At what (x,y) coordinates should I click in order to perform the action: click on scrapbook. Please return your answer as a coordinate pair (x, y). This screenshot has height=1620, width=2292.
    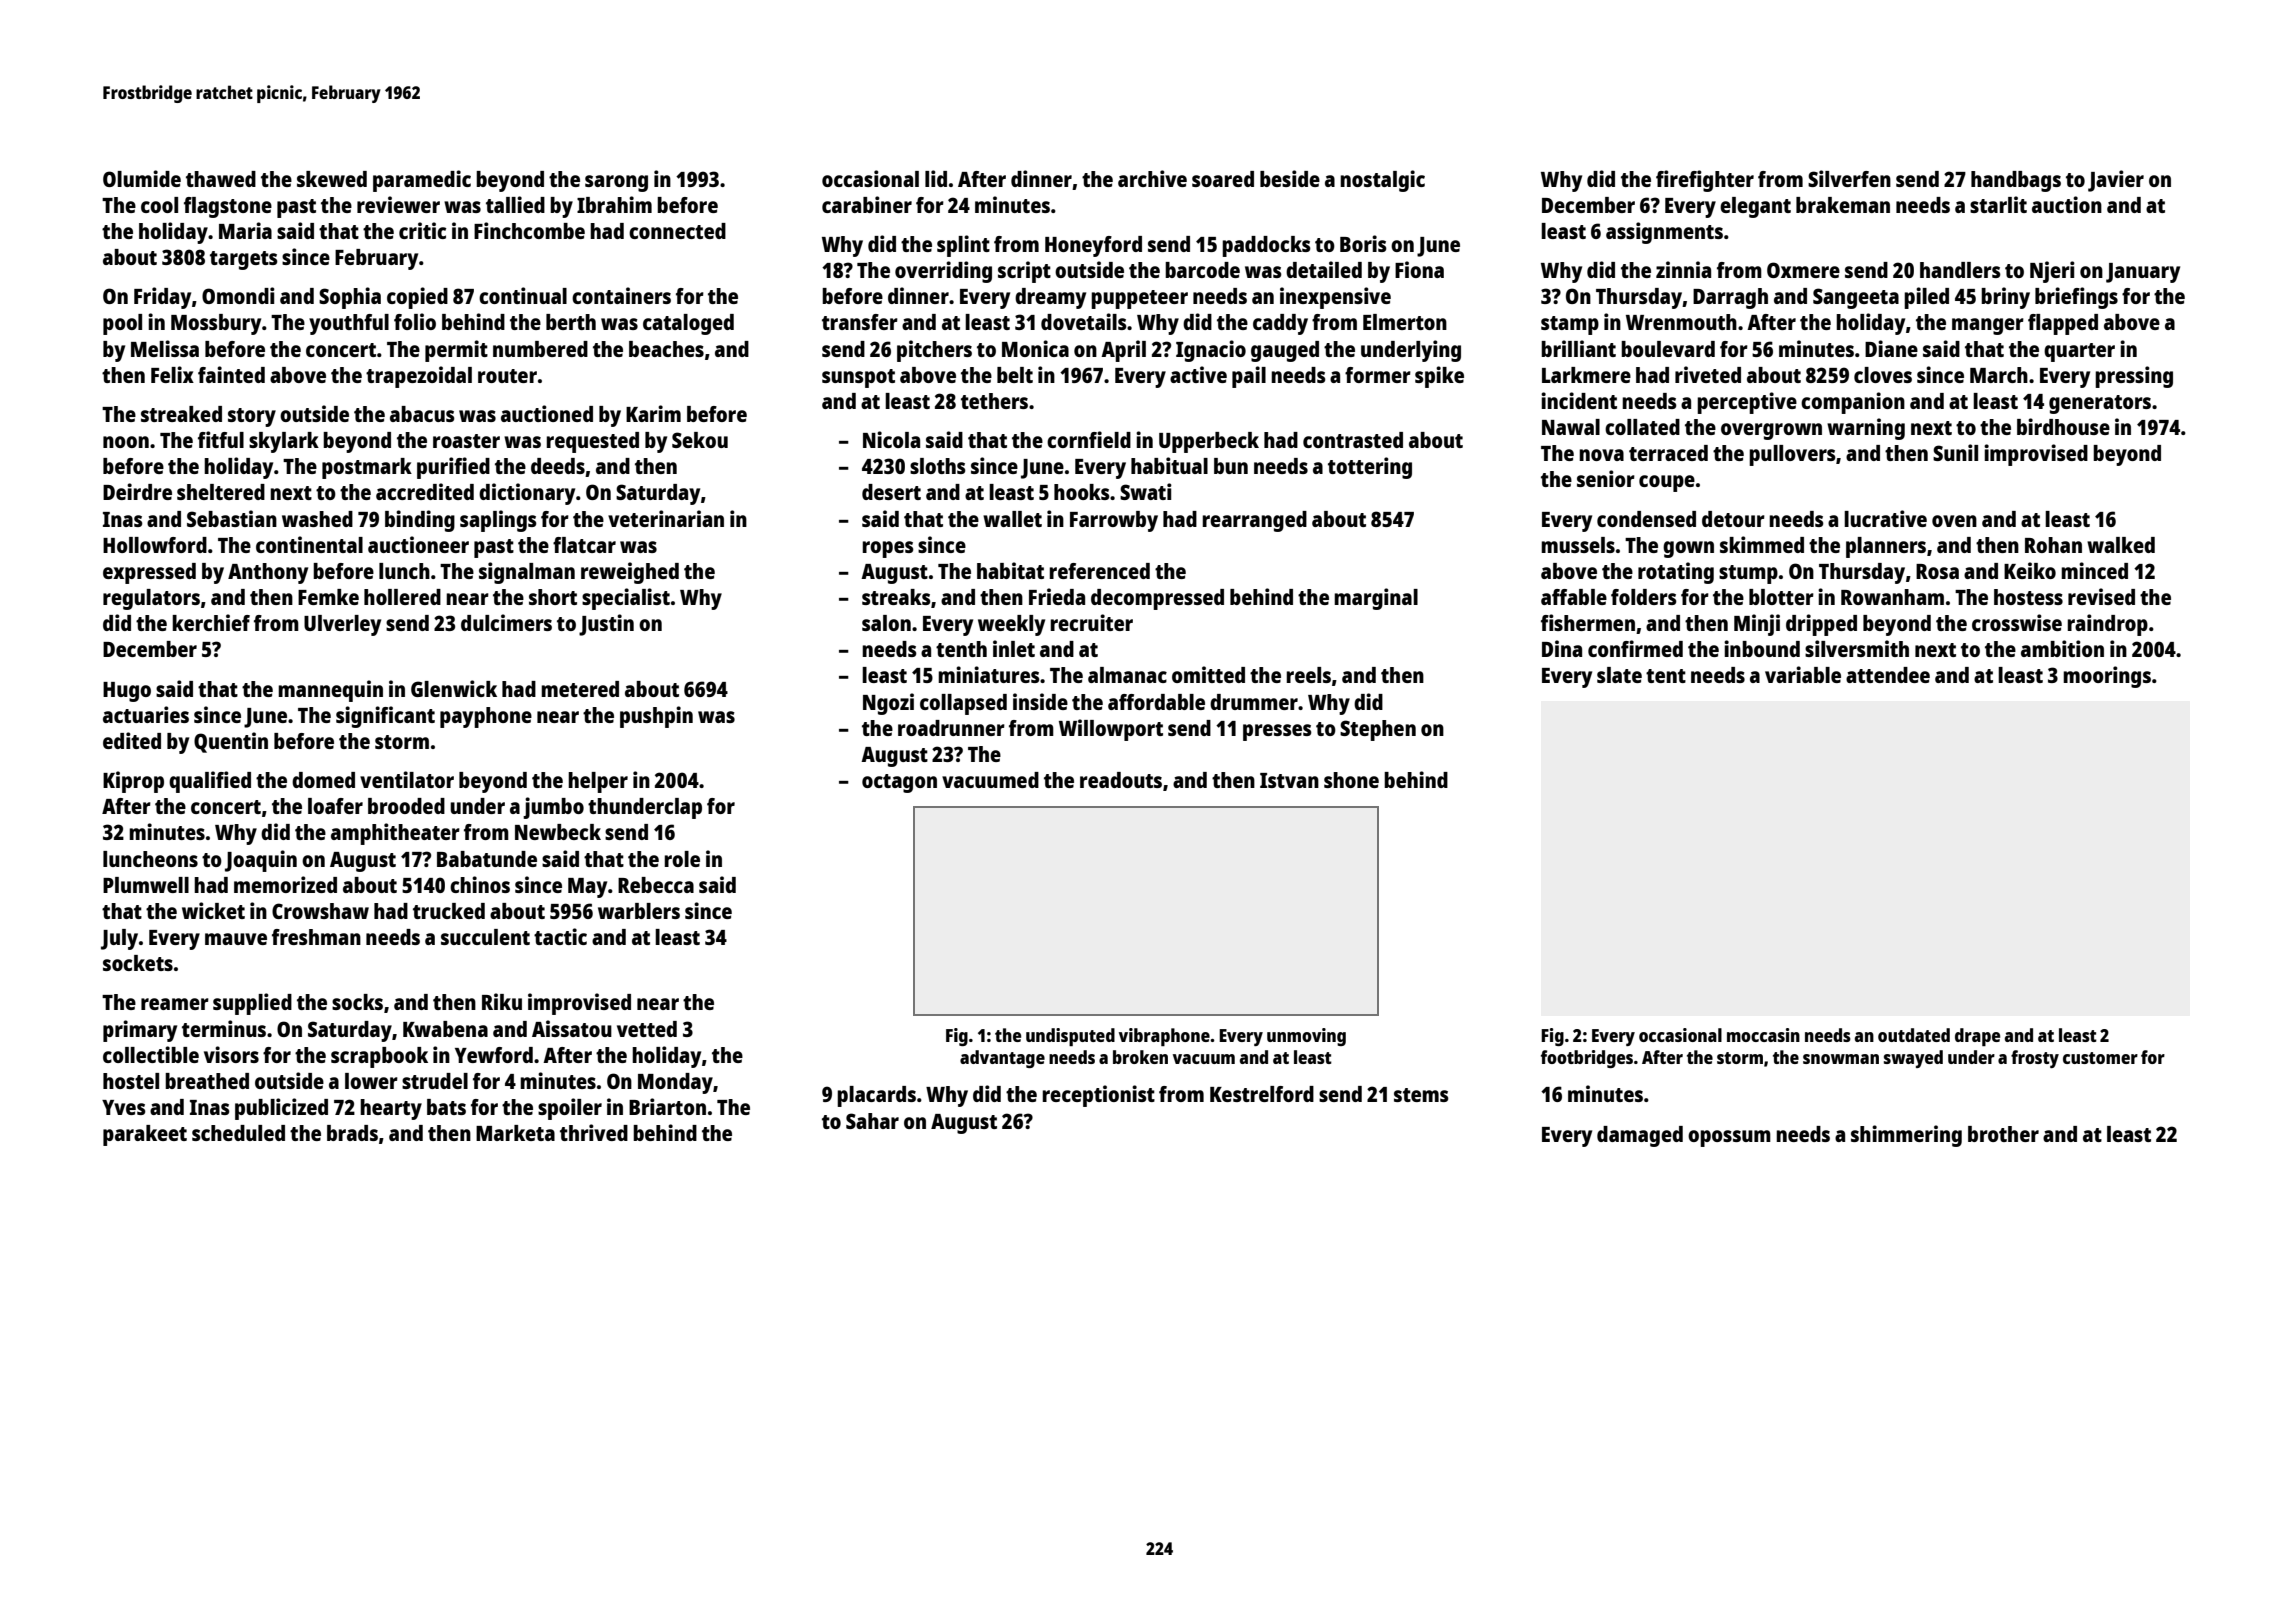
    Looking at the image, I should click on (379, 1057).
